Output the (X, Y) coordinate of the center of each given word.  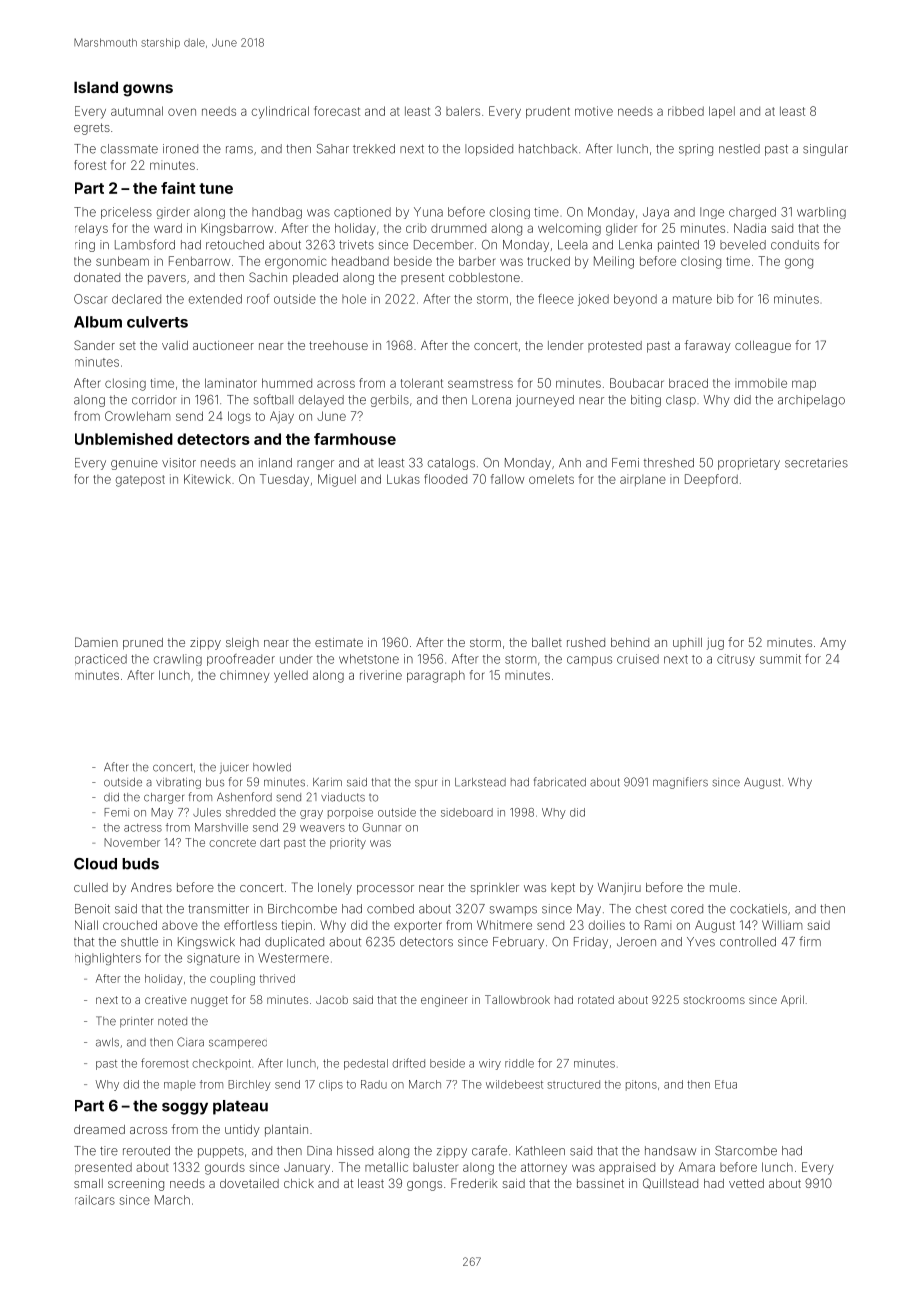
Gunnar (382, 827)
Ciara (190, 1042)
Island (96, 87)
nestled (739, 149)
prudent (548, 112)
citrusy (736, 660)
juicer (234, 768)
